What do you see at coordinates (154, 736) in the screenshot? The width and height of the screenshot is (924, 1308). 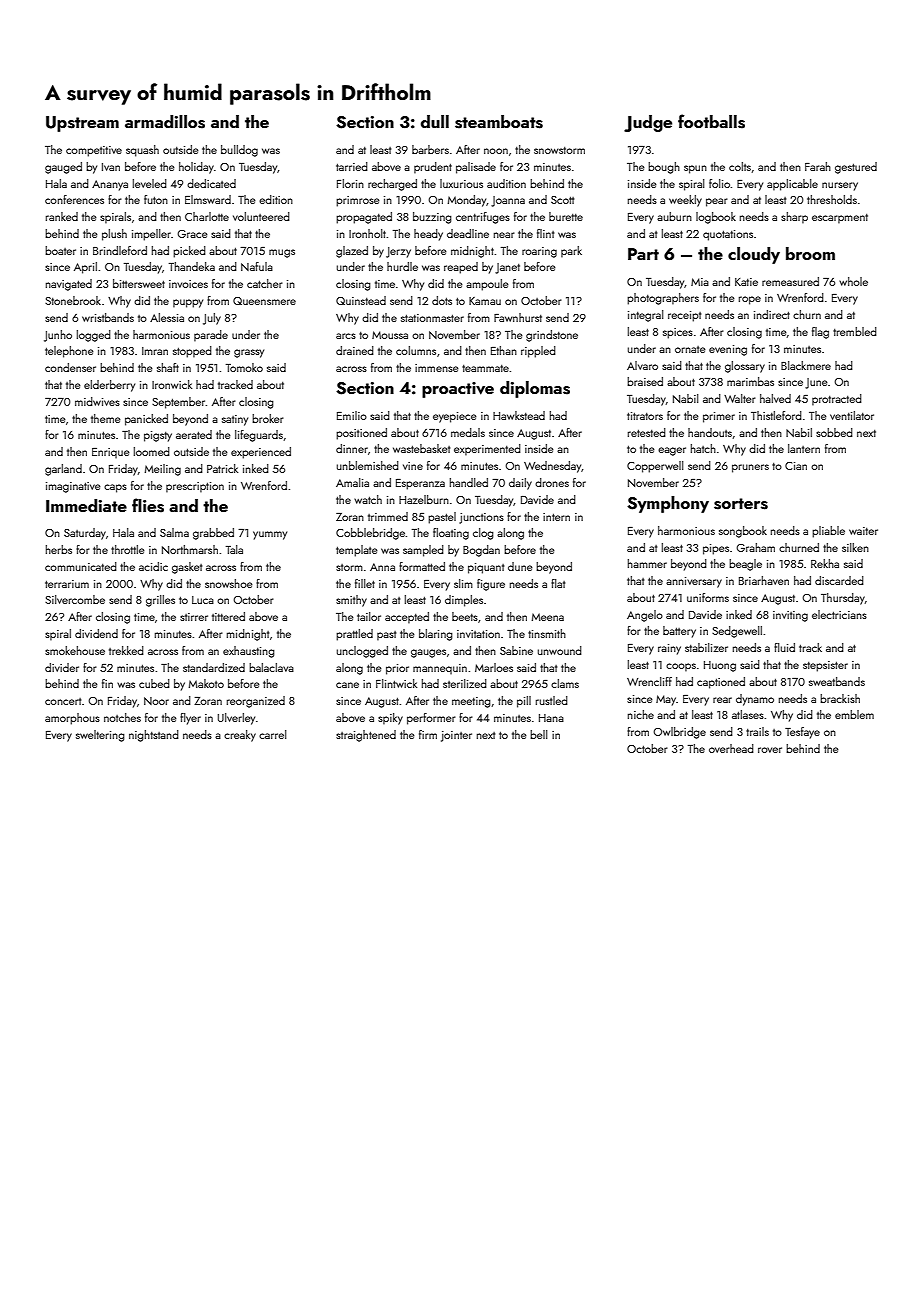 I see `nightstand` at bounding box center [154, 736].
